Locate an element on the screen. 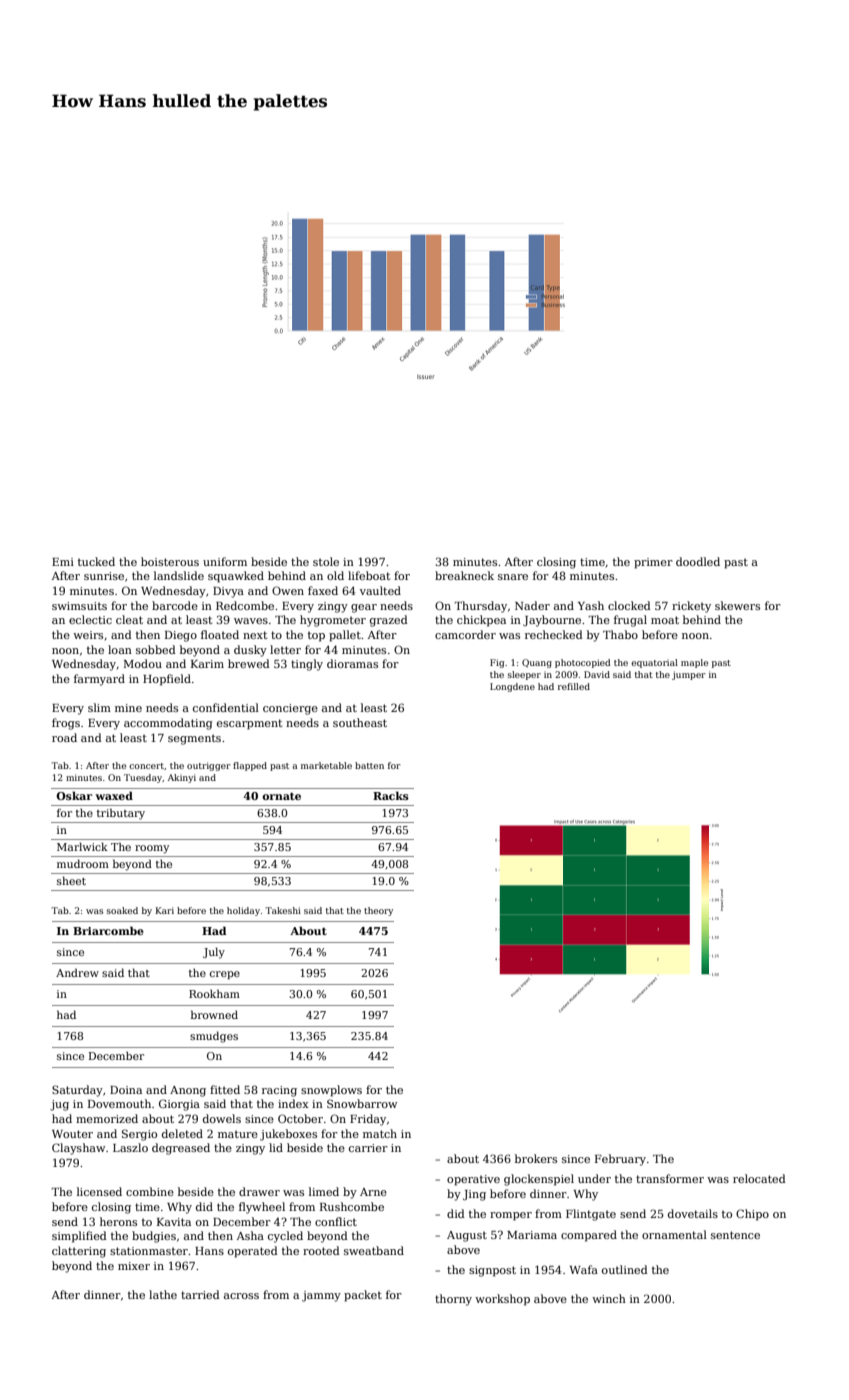 The width and height of the screenshot is (849, 1400). jumper is located at coordinates (688, 675).
